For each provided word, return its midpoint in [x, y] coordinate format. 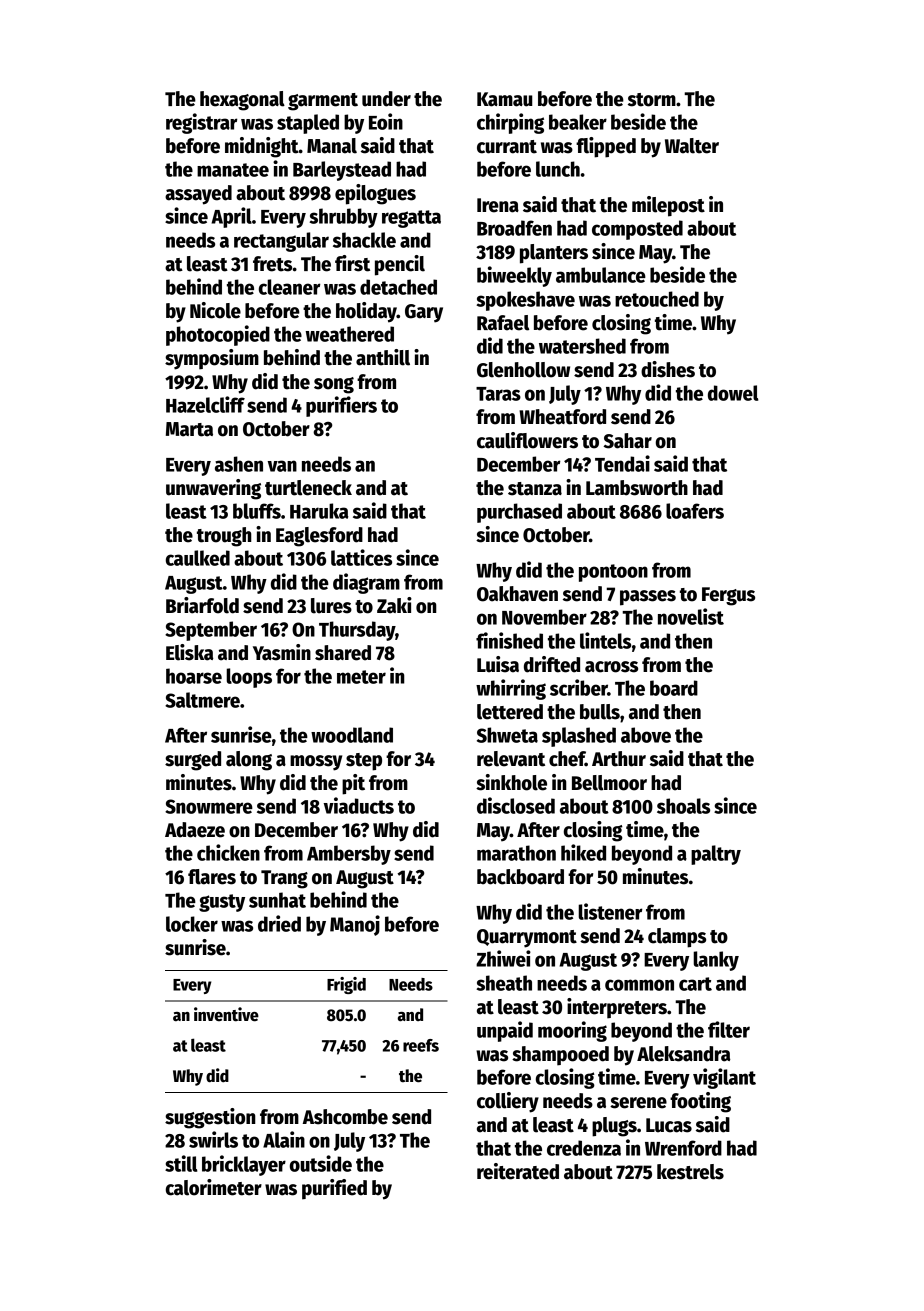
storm [652, 100]
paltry [716, 855]
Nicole [215, 310]
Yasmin [282, 652]
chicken [228, 852]
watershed [582, 346]
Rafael [503, 323]
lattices [361, 557]
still [181, 1163]
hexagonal [242, 101]
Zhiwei [503, 958]
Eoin [386, 121]
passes [648, 598]
